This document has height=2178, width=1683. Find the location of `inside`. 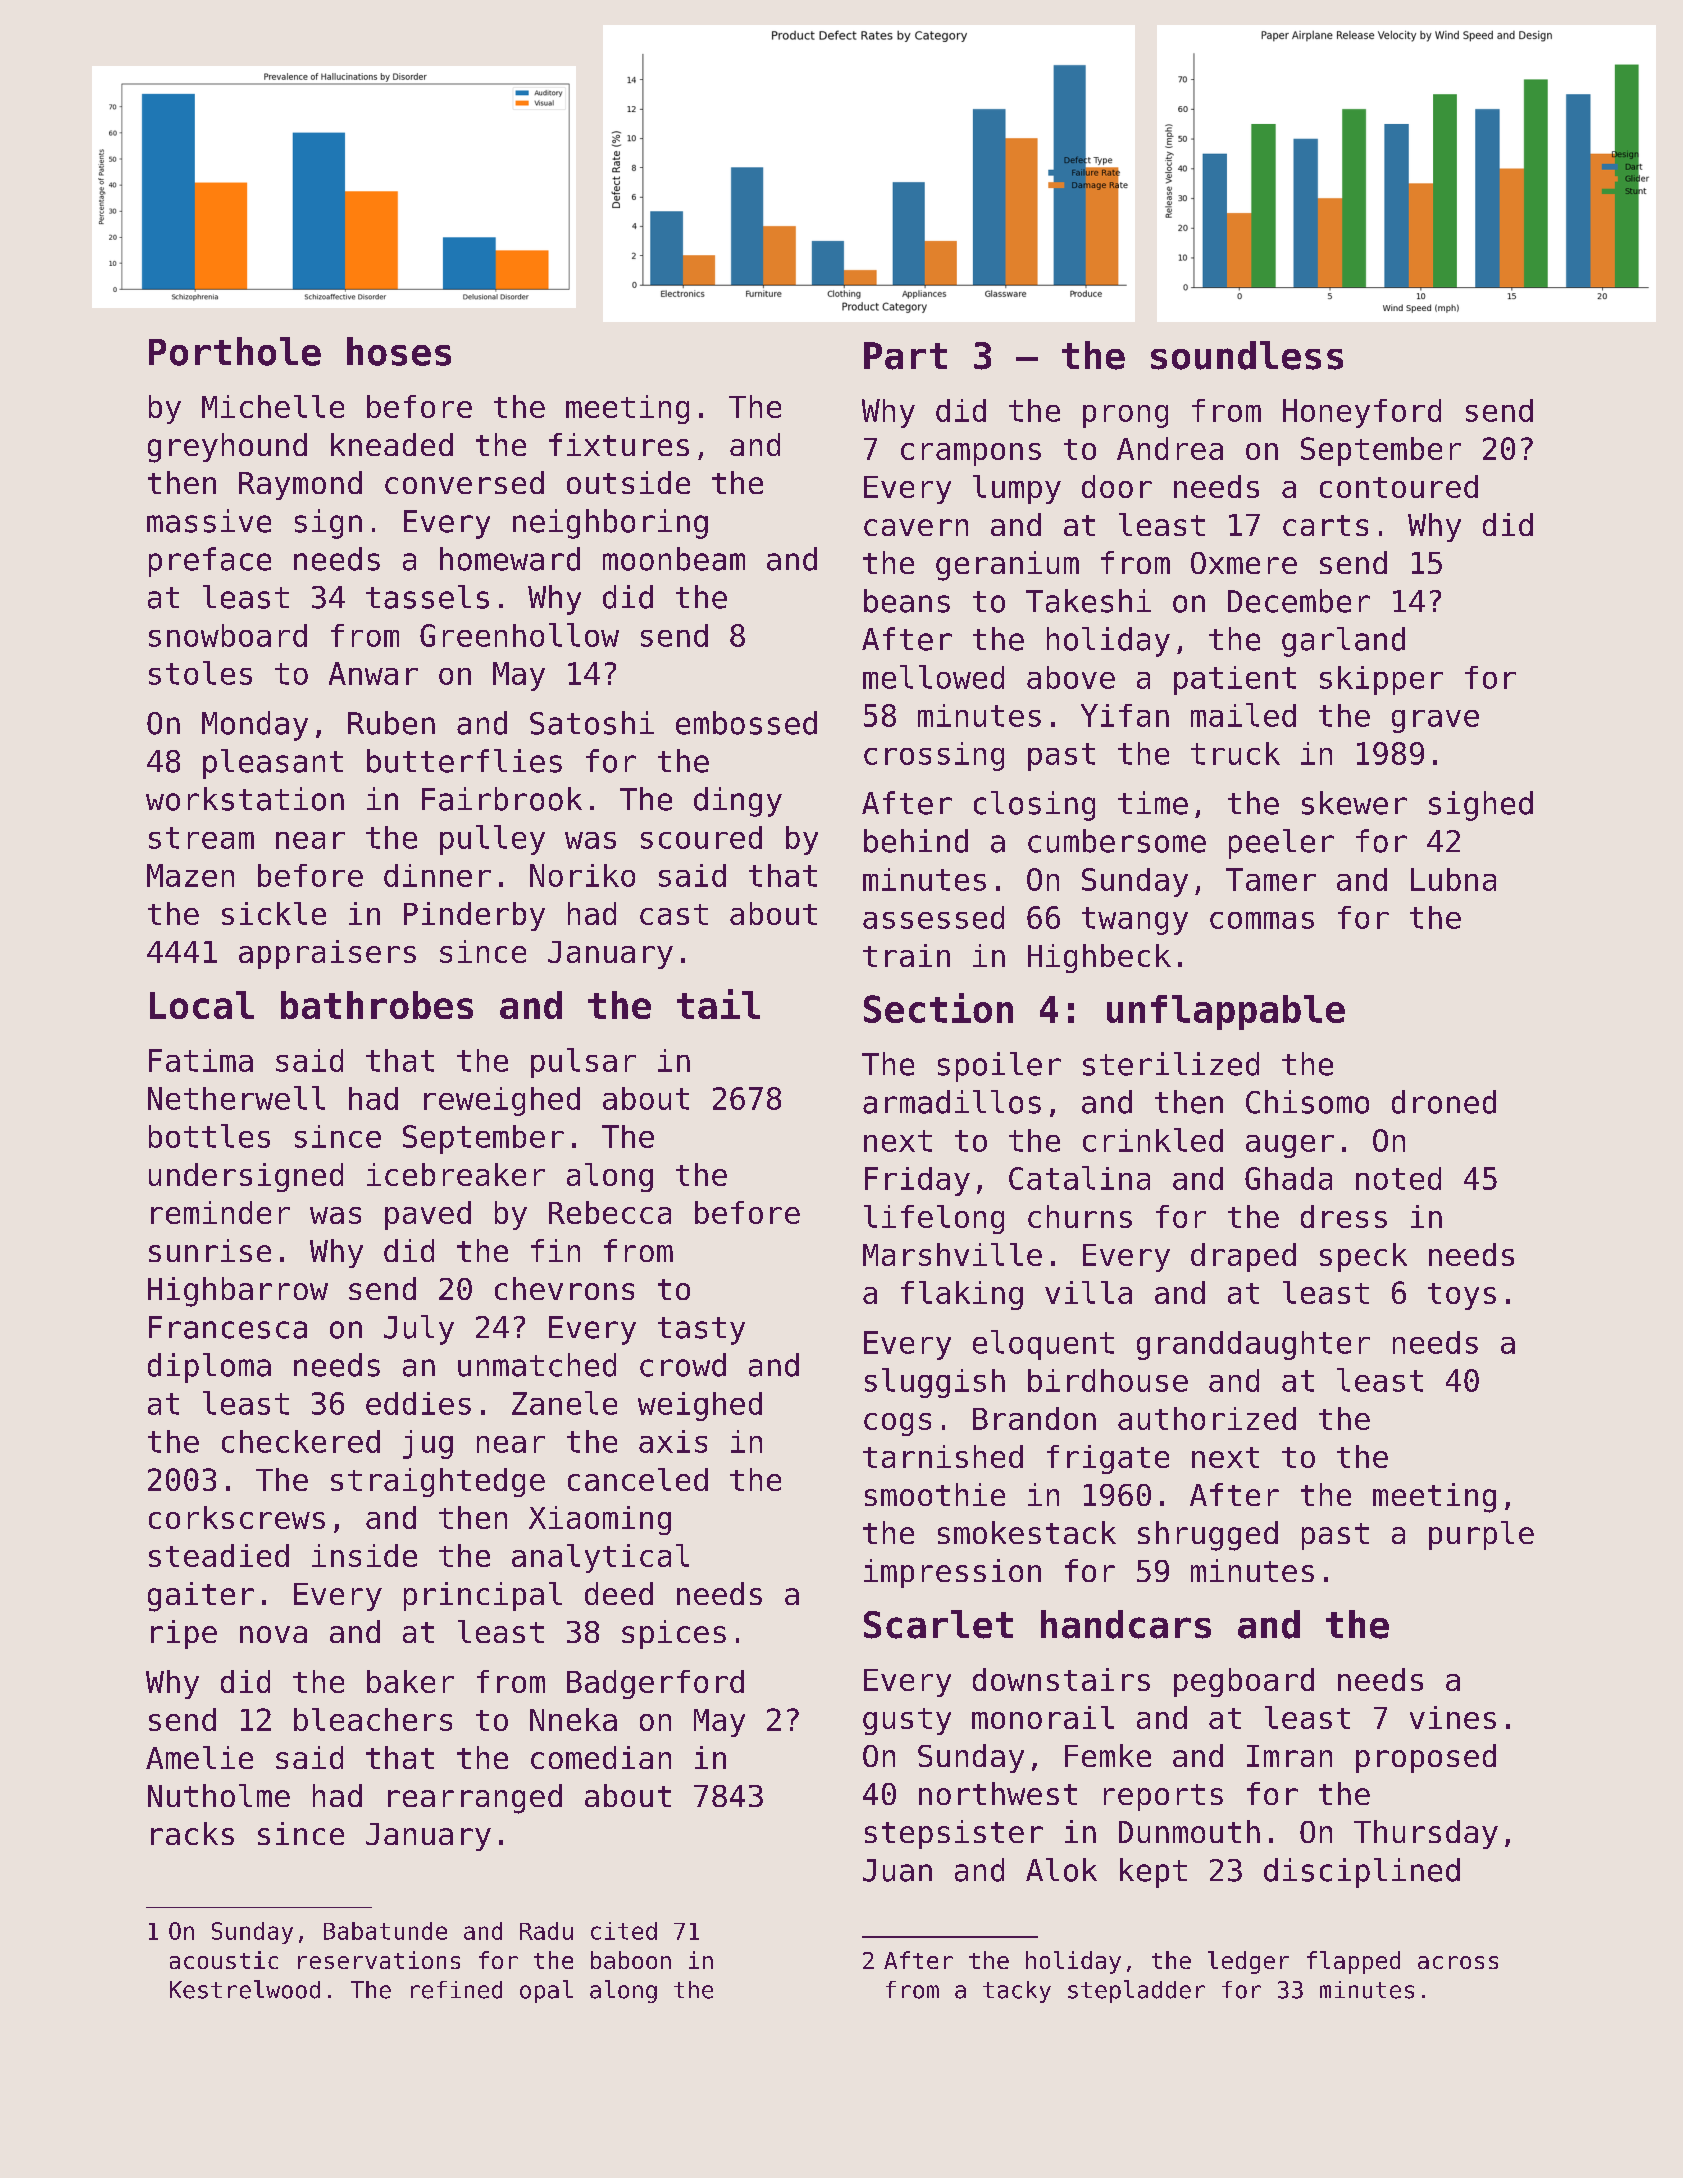

inside is located at coordinates (364, 1555).
